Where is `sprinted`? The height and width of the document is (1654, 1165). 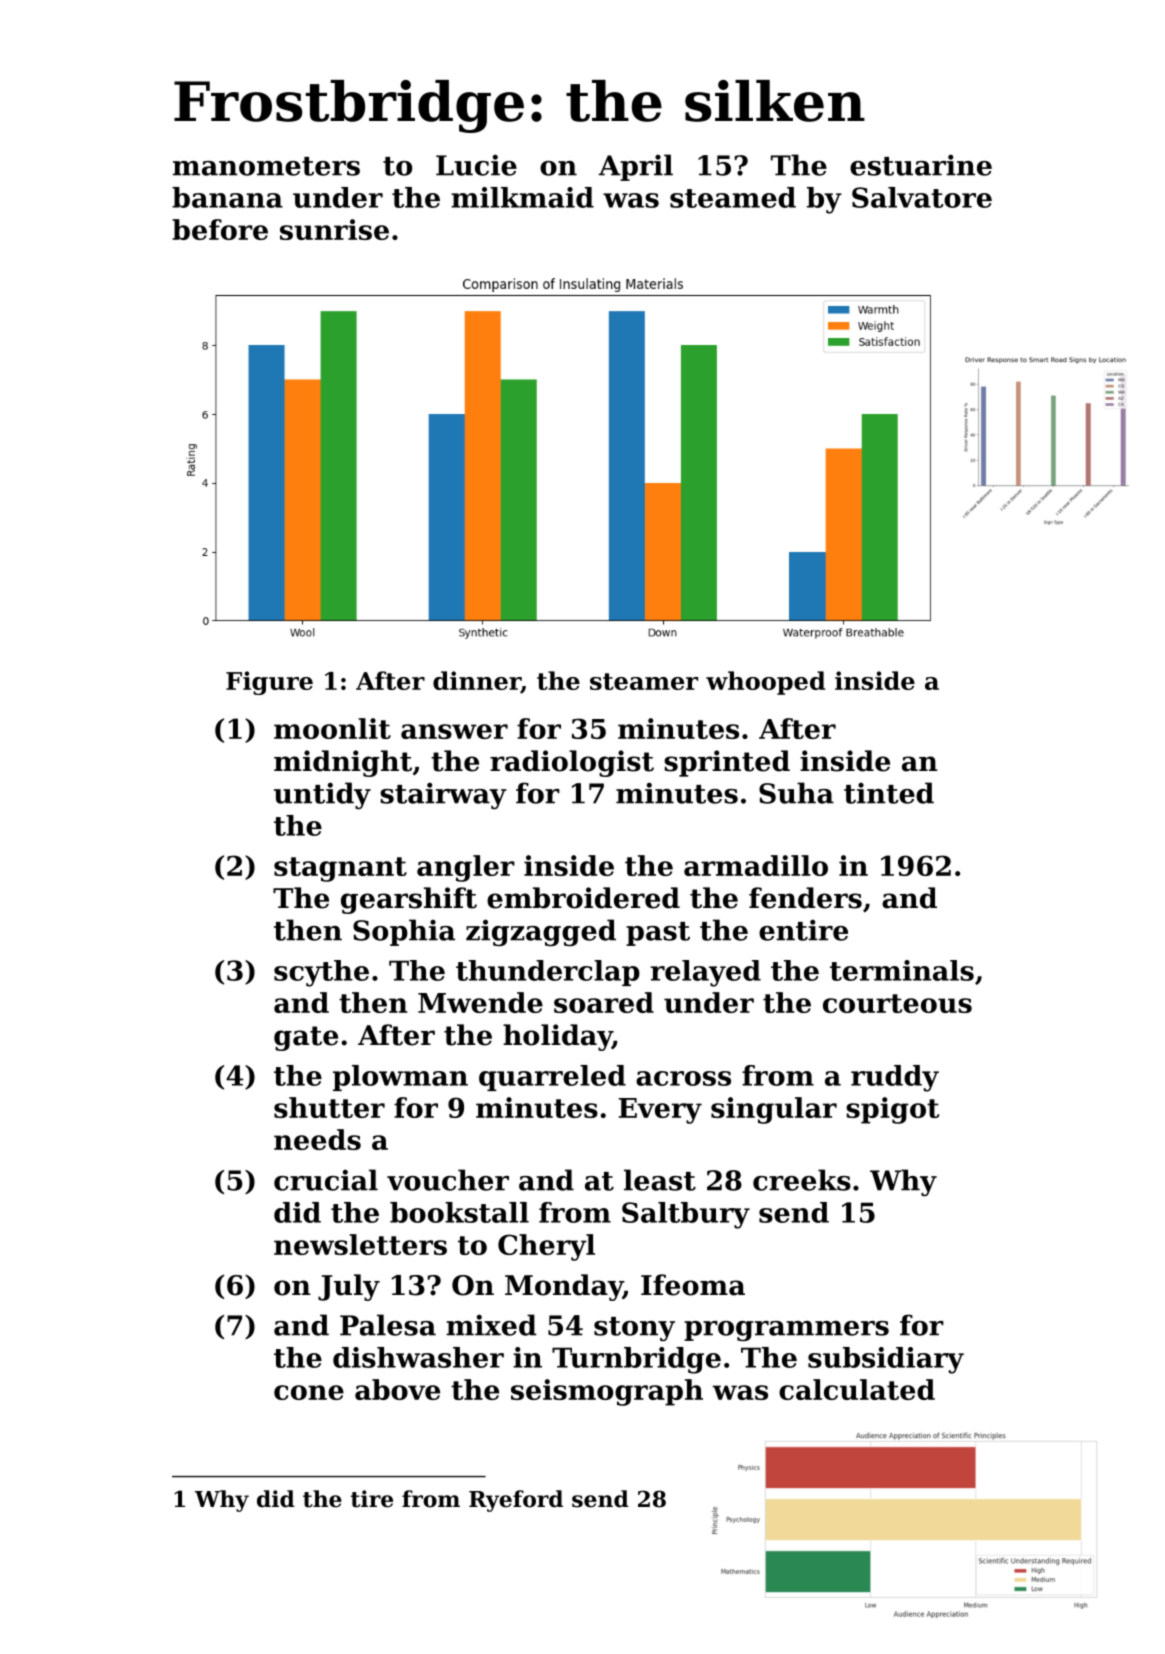
sprinted is located at coordinates (727, 763).
